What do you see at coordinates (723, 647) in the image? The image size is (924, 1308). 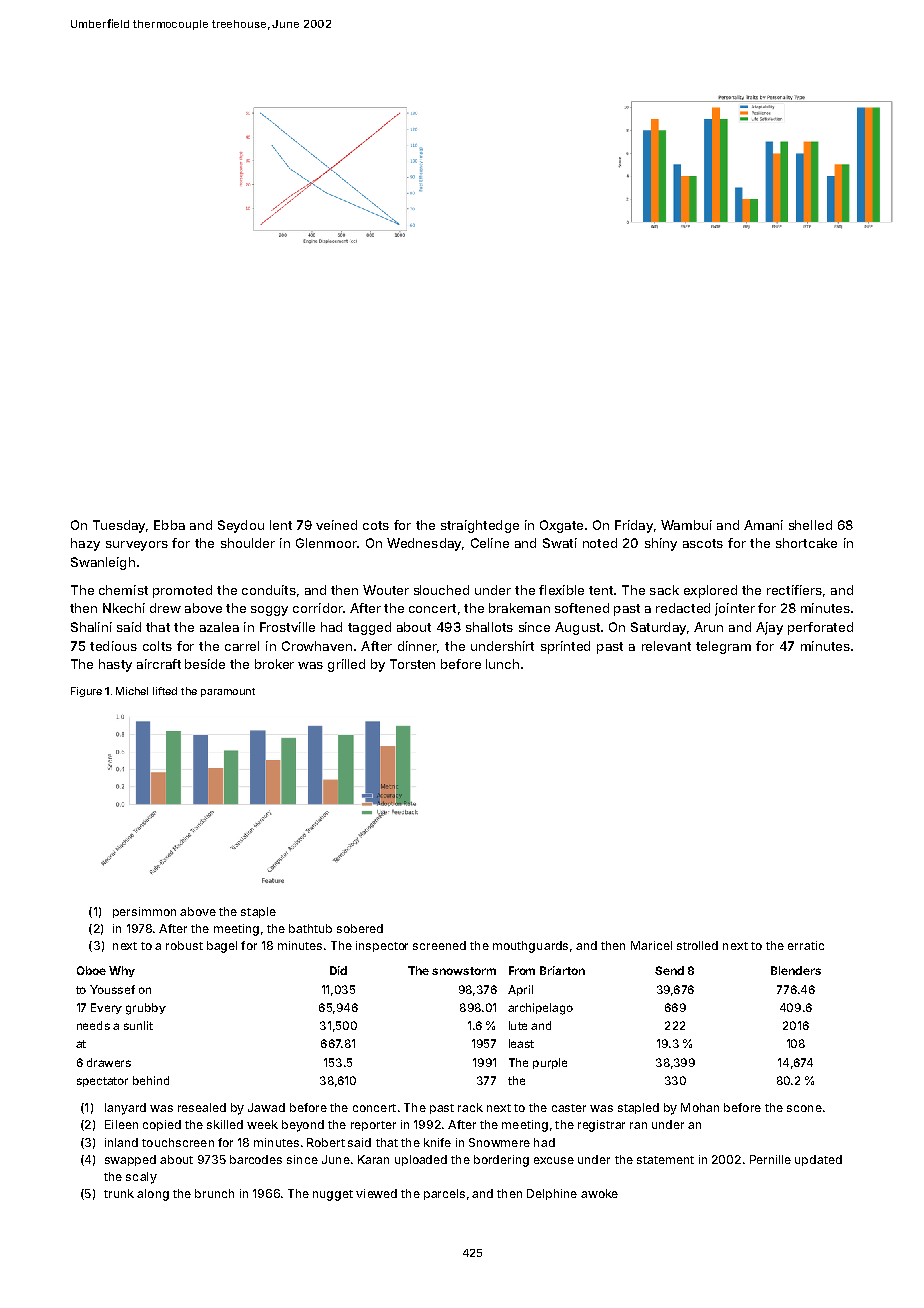 I see `telegram` at bounding box center [723, 647].
